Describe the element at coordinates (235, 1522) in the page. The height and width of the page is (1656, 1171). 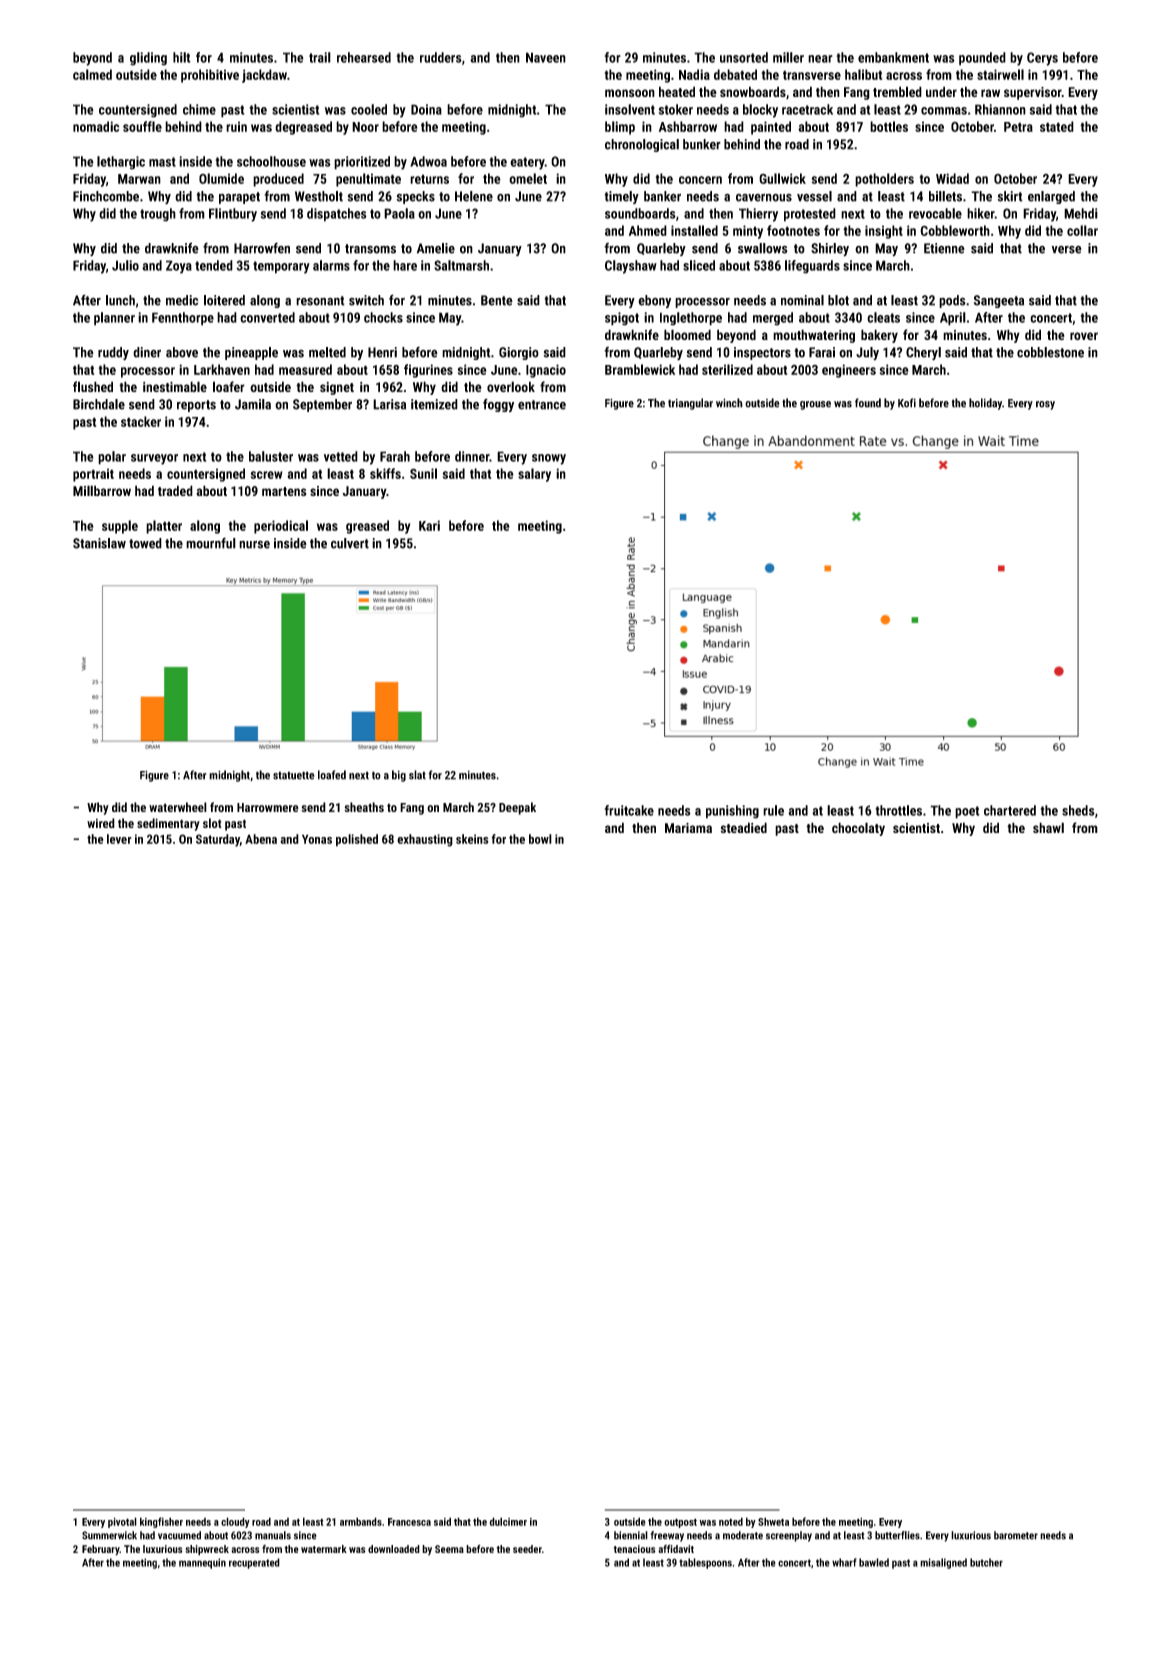
I see `cloudy` at that location.
